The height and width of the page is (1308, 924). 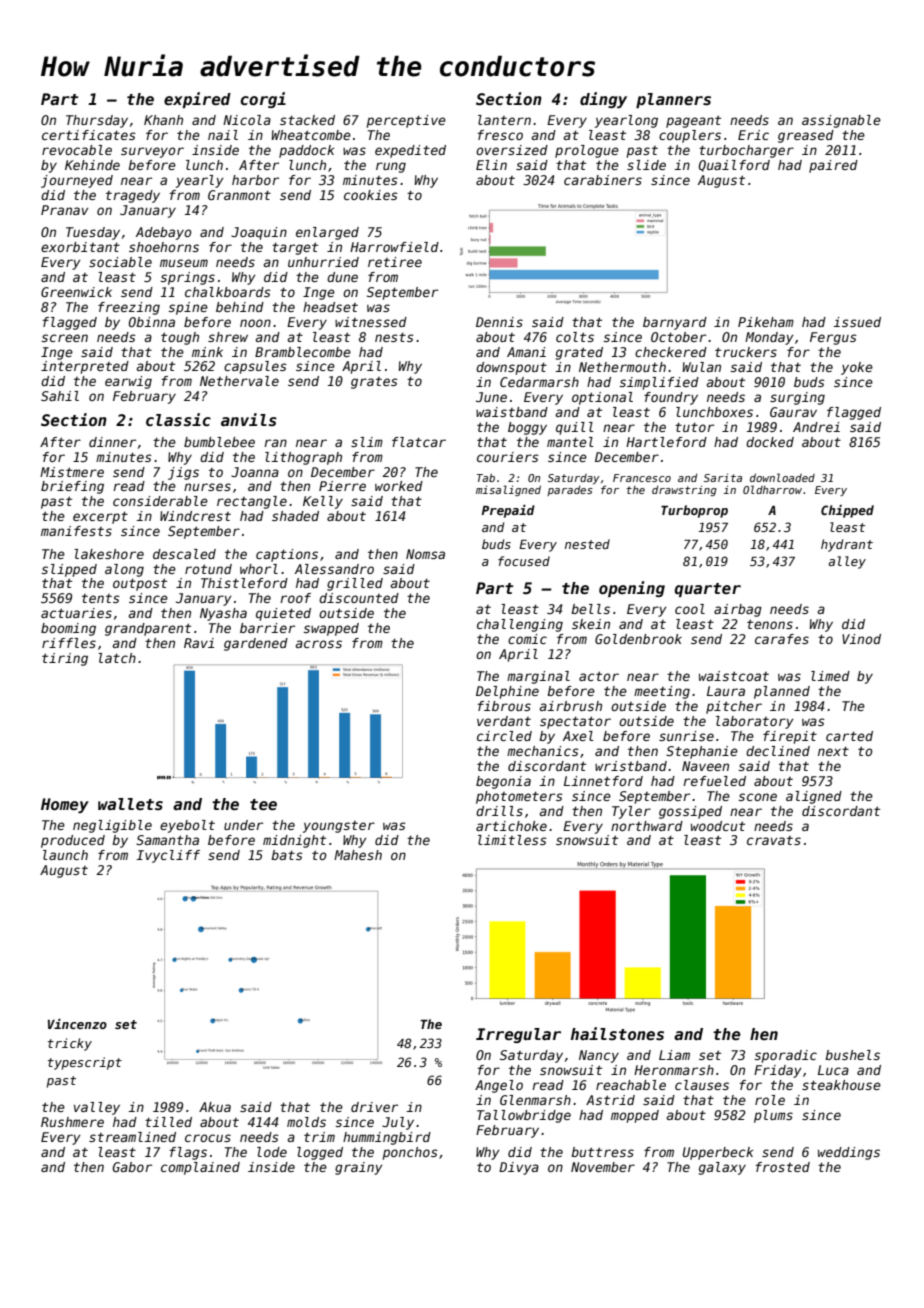 I want to click on launch, so click(x=65, y=855).
